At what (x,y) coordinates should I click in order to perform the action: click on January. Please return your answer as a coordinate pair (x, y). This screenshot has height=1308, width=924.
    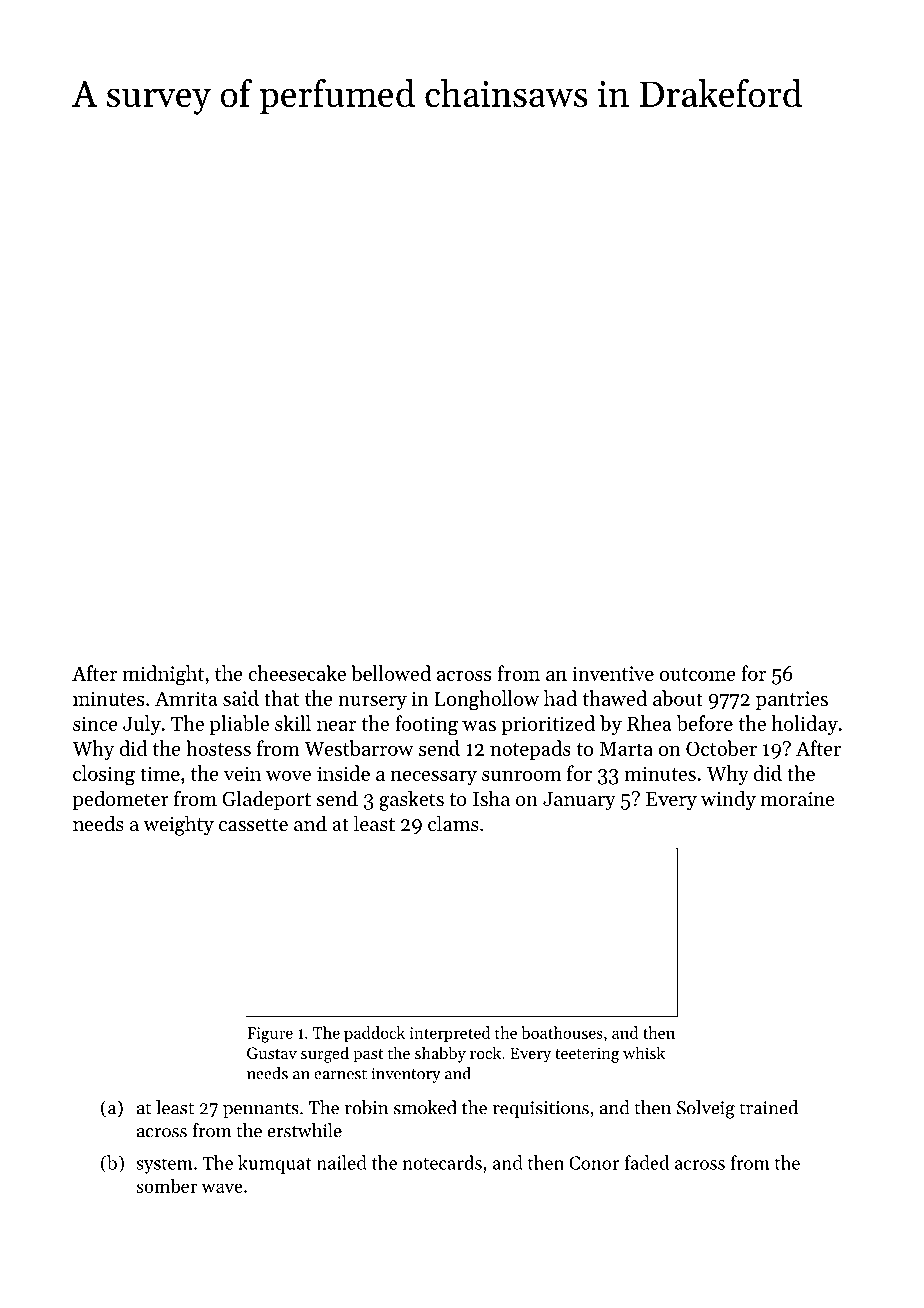
    Looking at the image, I should click on (579, 801).
